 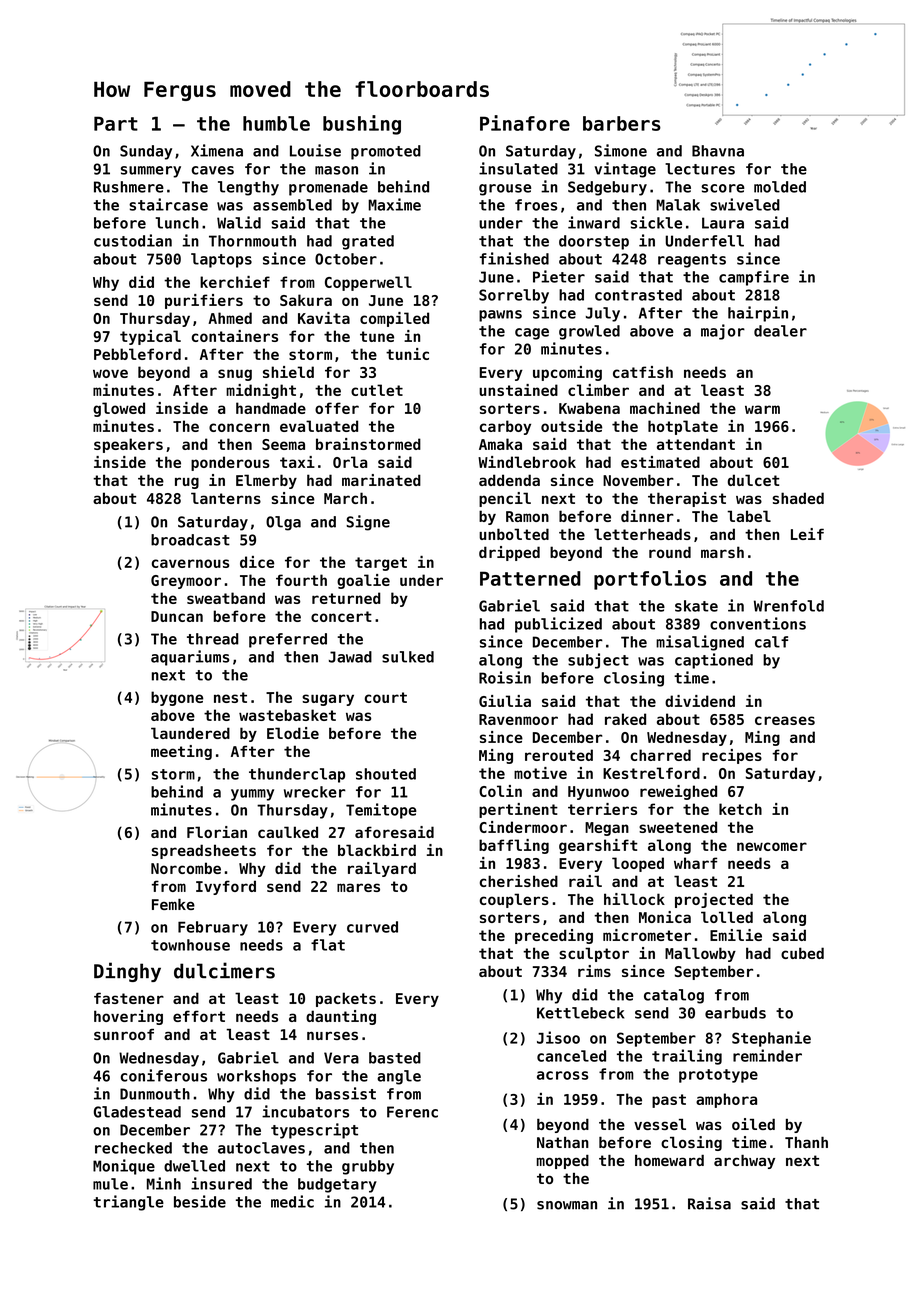 I want to click on court, so click(x=386, y=697).
